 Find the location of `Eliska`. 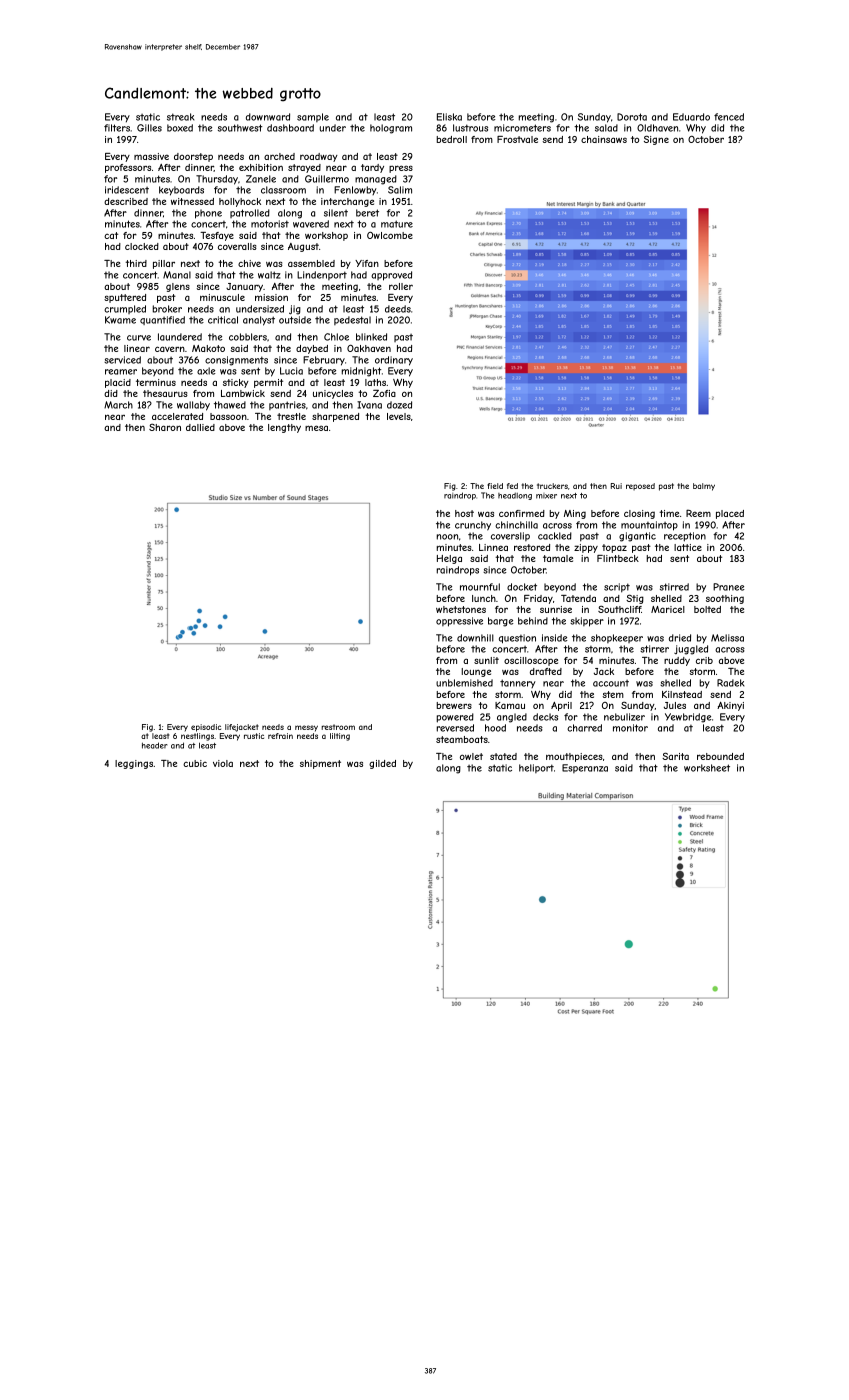

Eliska is located at coordinates (449, 117).
